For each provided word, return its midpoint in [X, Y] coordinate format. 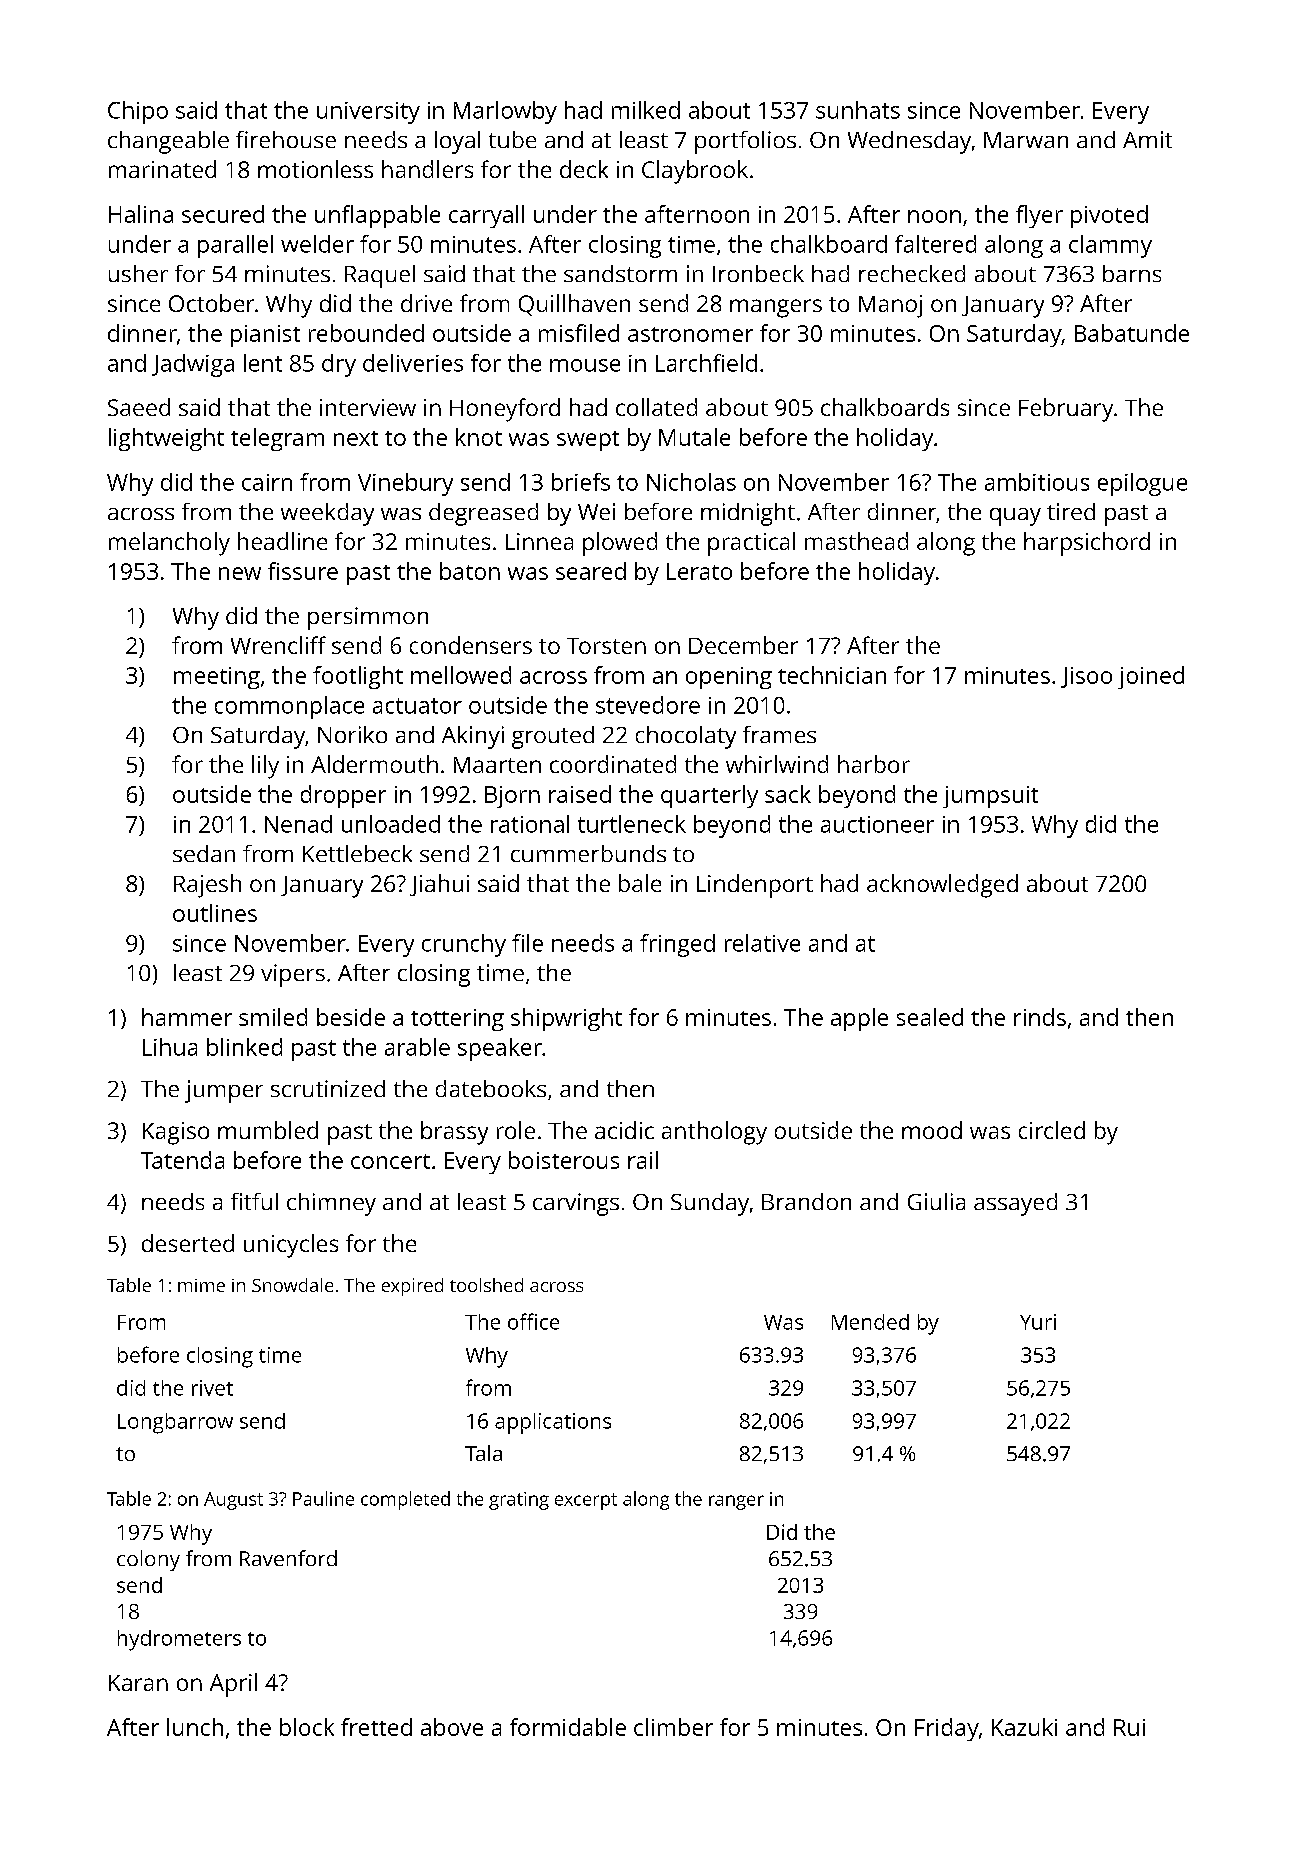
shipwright [566, 1019]
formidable [568, 1727]
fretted [376, 1727]
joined [1151, 677]
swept [588, 441]
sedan [204, 853]
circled [1052, 1130]
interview [368, 407]
